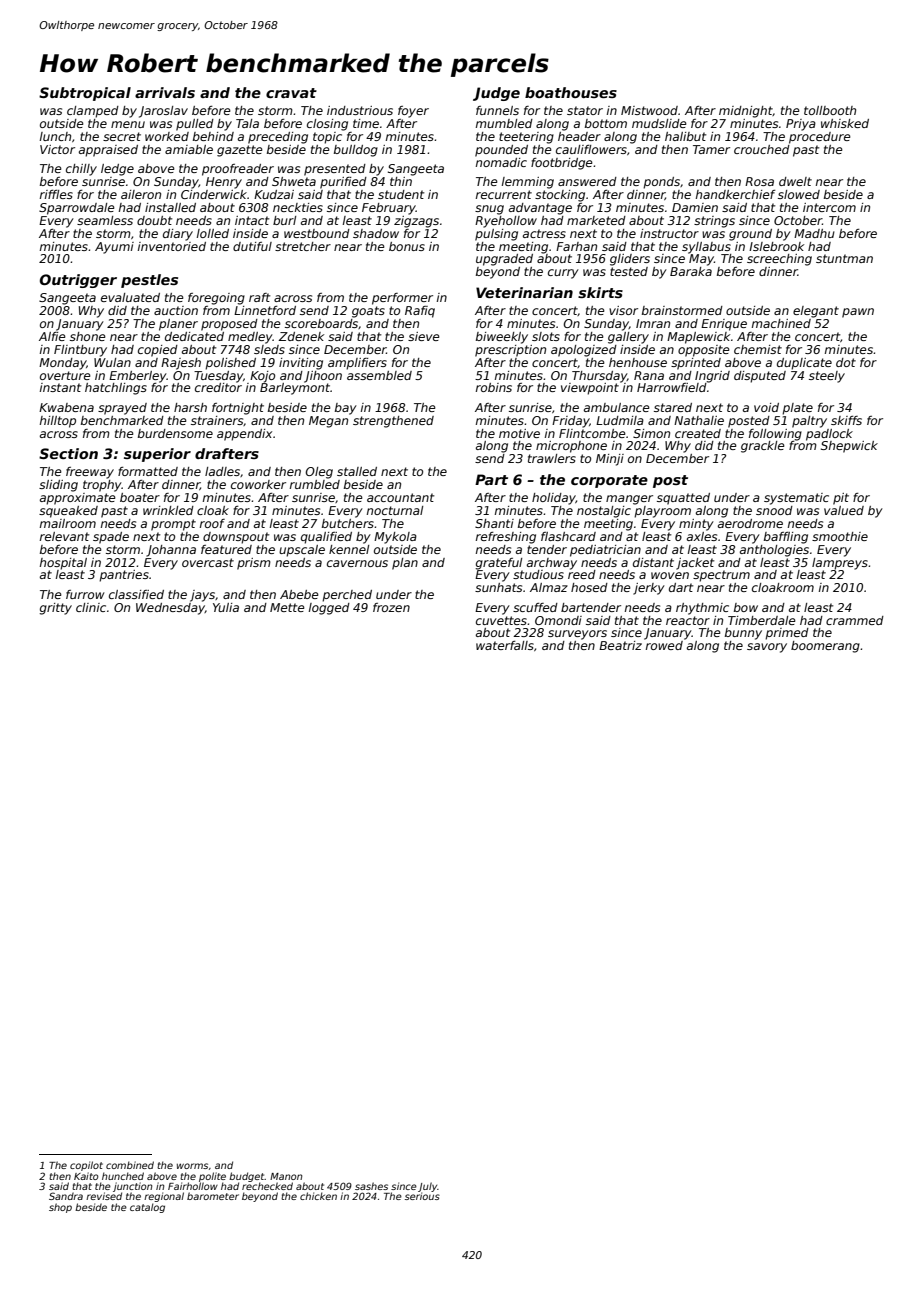 This screenshot has height=1308, width=924. What do you see at coordinates (767, 648) in the screenshot?
I see `savory` at bounding box center [767, 648].
